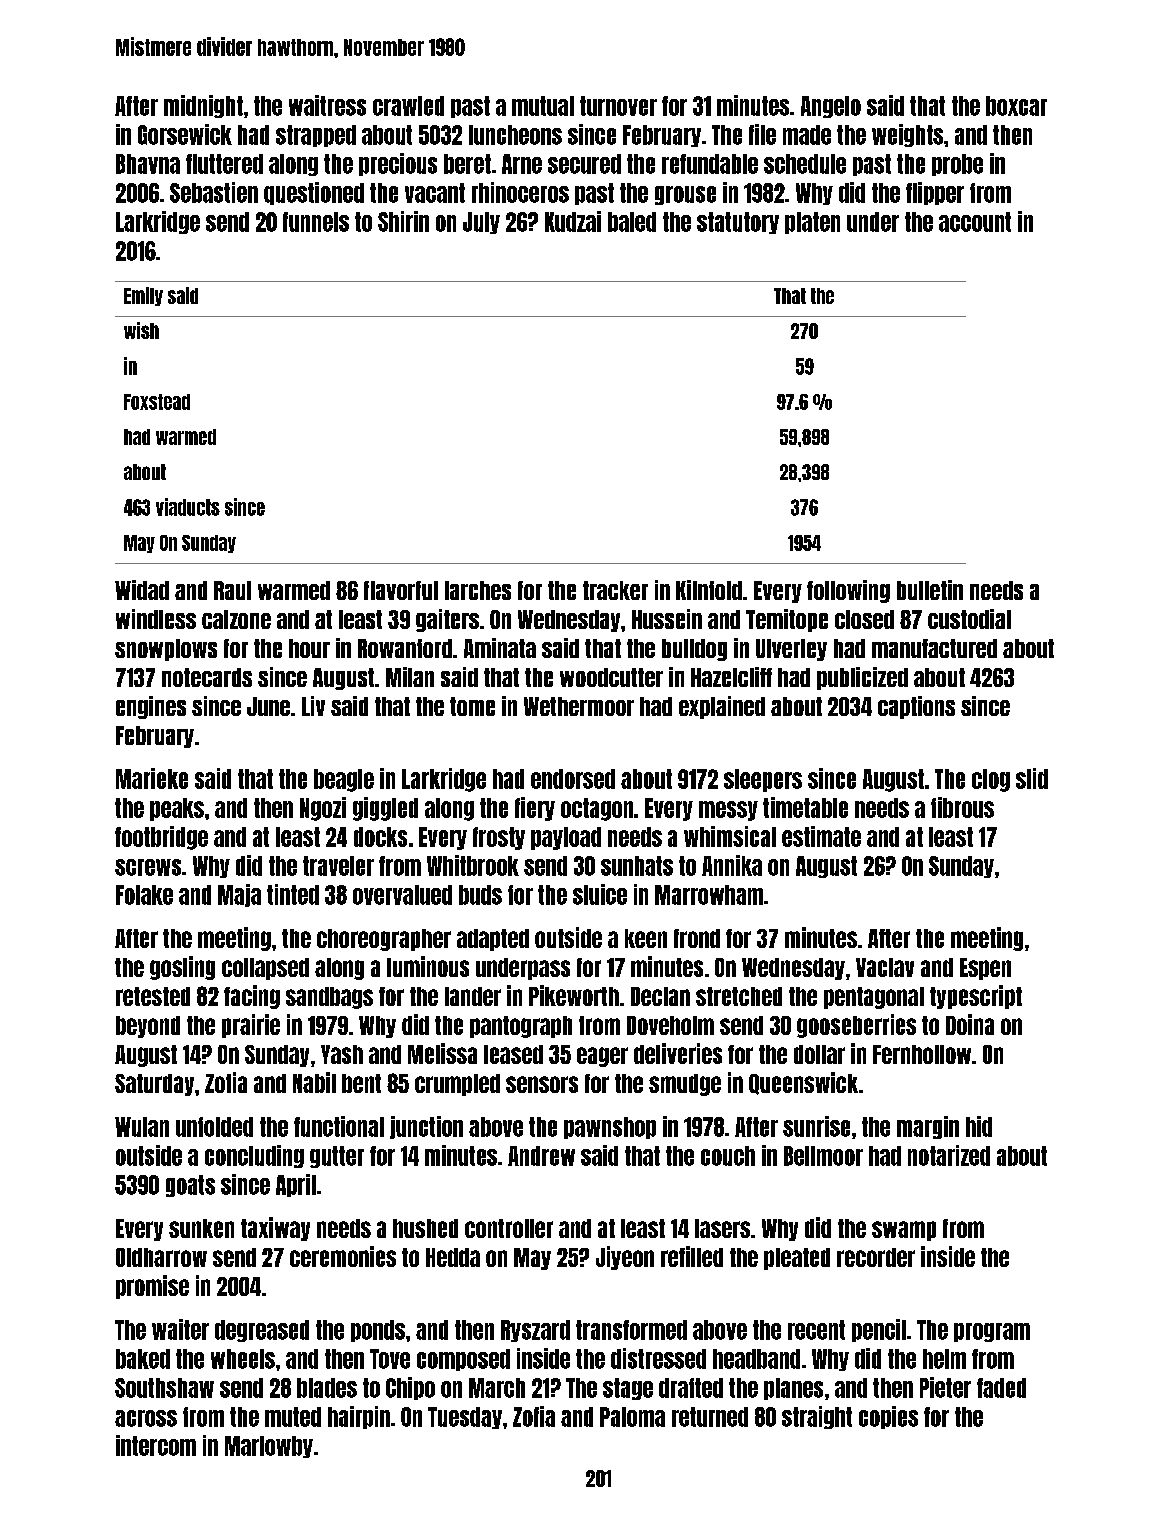 Image resolution: width=1171 pixels, height=1515 pixels. What do you see at coordinates (962, 807) in the screenshot?
I see `fibrous` at bounding box center [962, 807].
